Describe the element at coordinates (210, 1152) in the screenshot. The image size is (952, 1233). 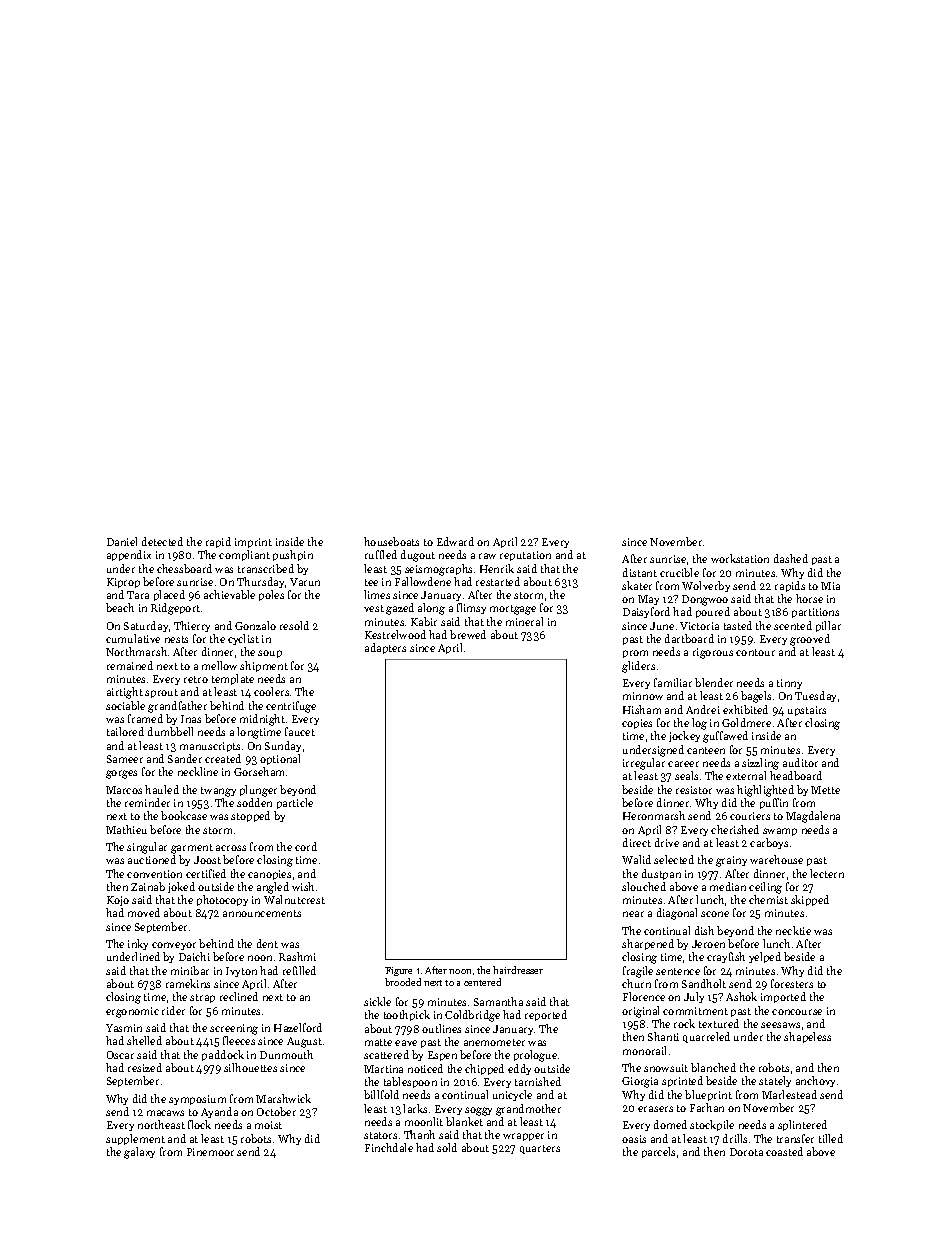
I see `Pinemoor` at that location.
